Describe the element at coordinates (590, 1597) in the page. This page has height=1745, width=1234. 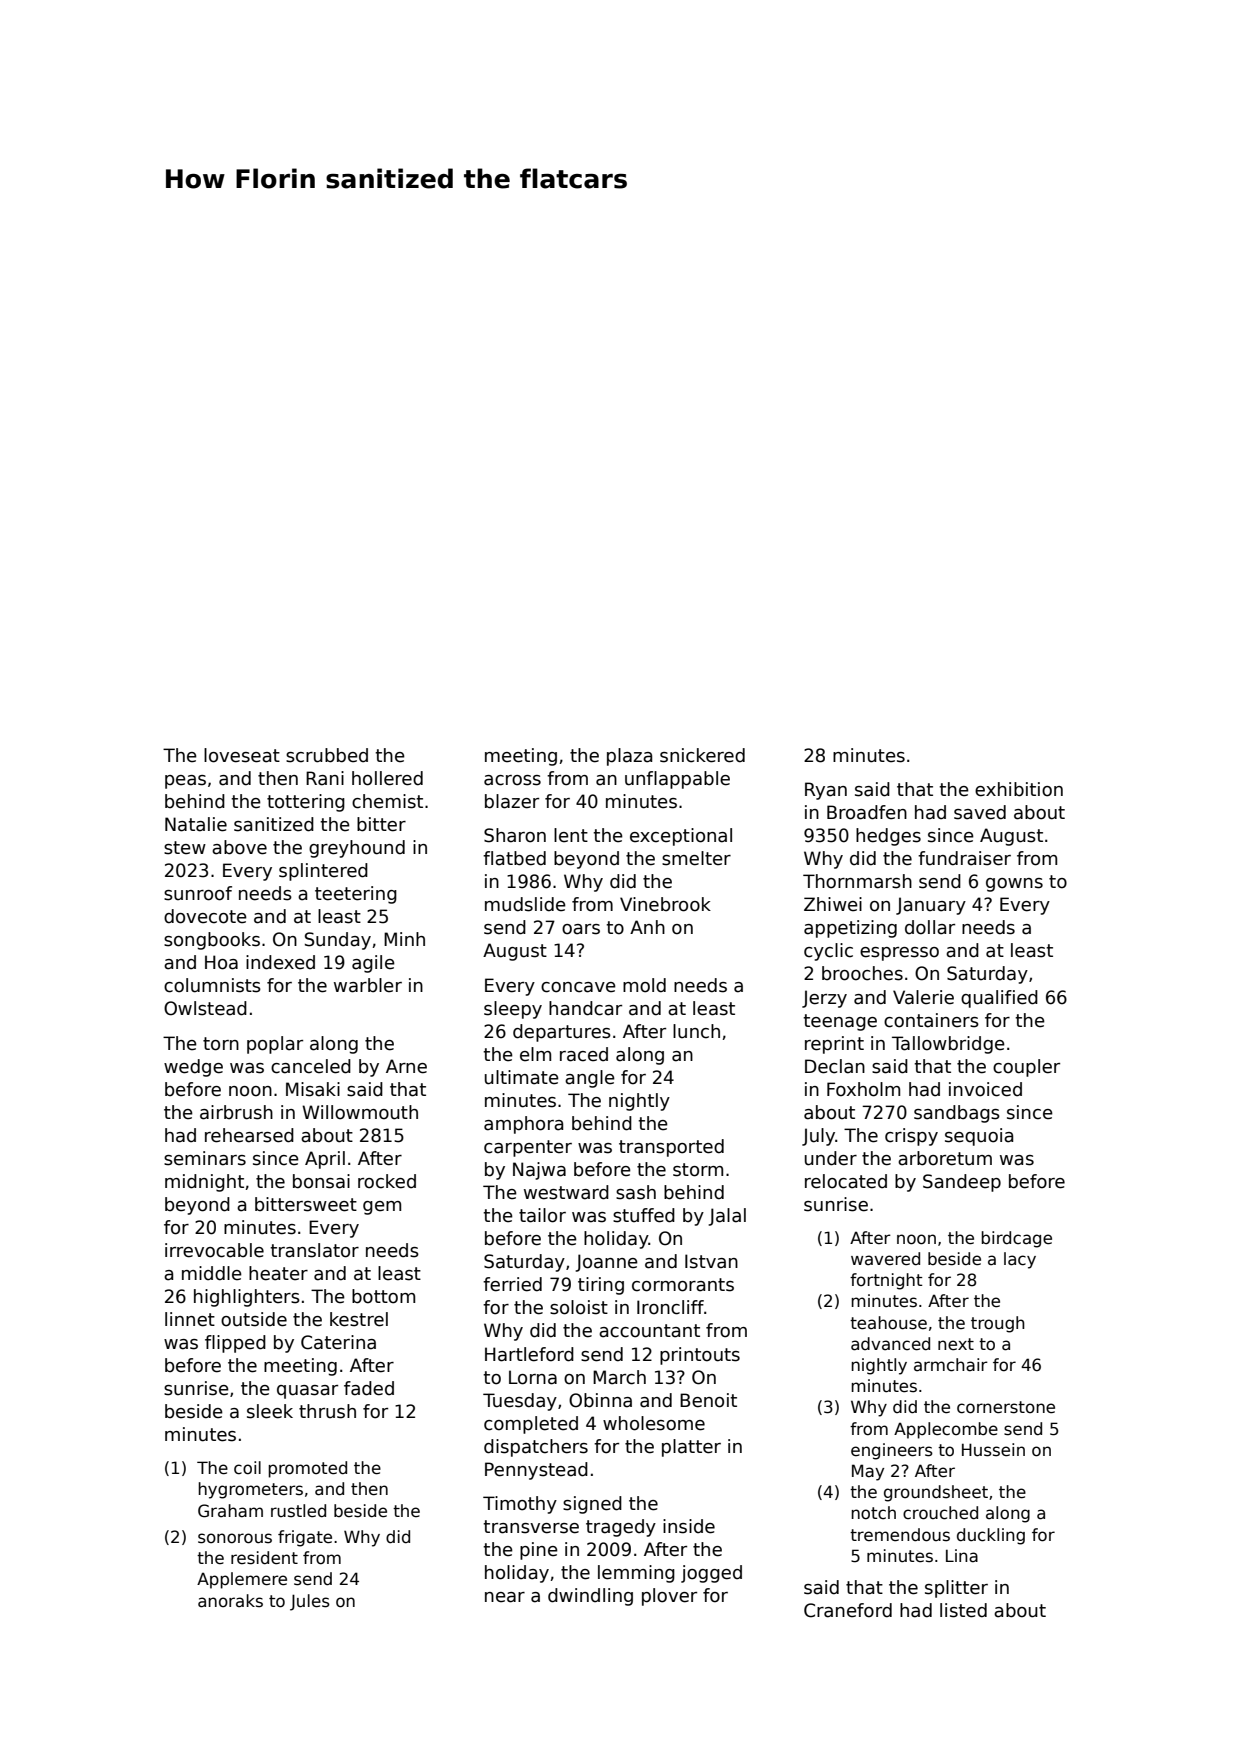
I see `dwindling` at that location.
